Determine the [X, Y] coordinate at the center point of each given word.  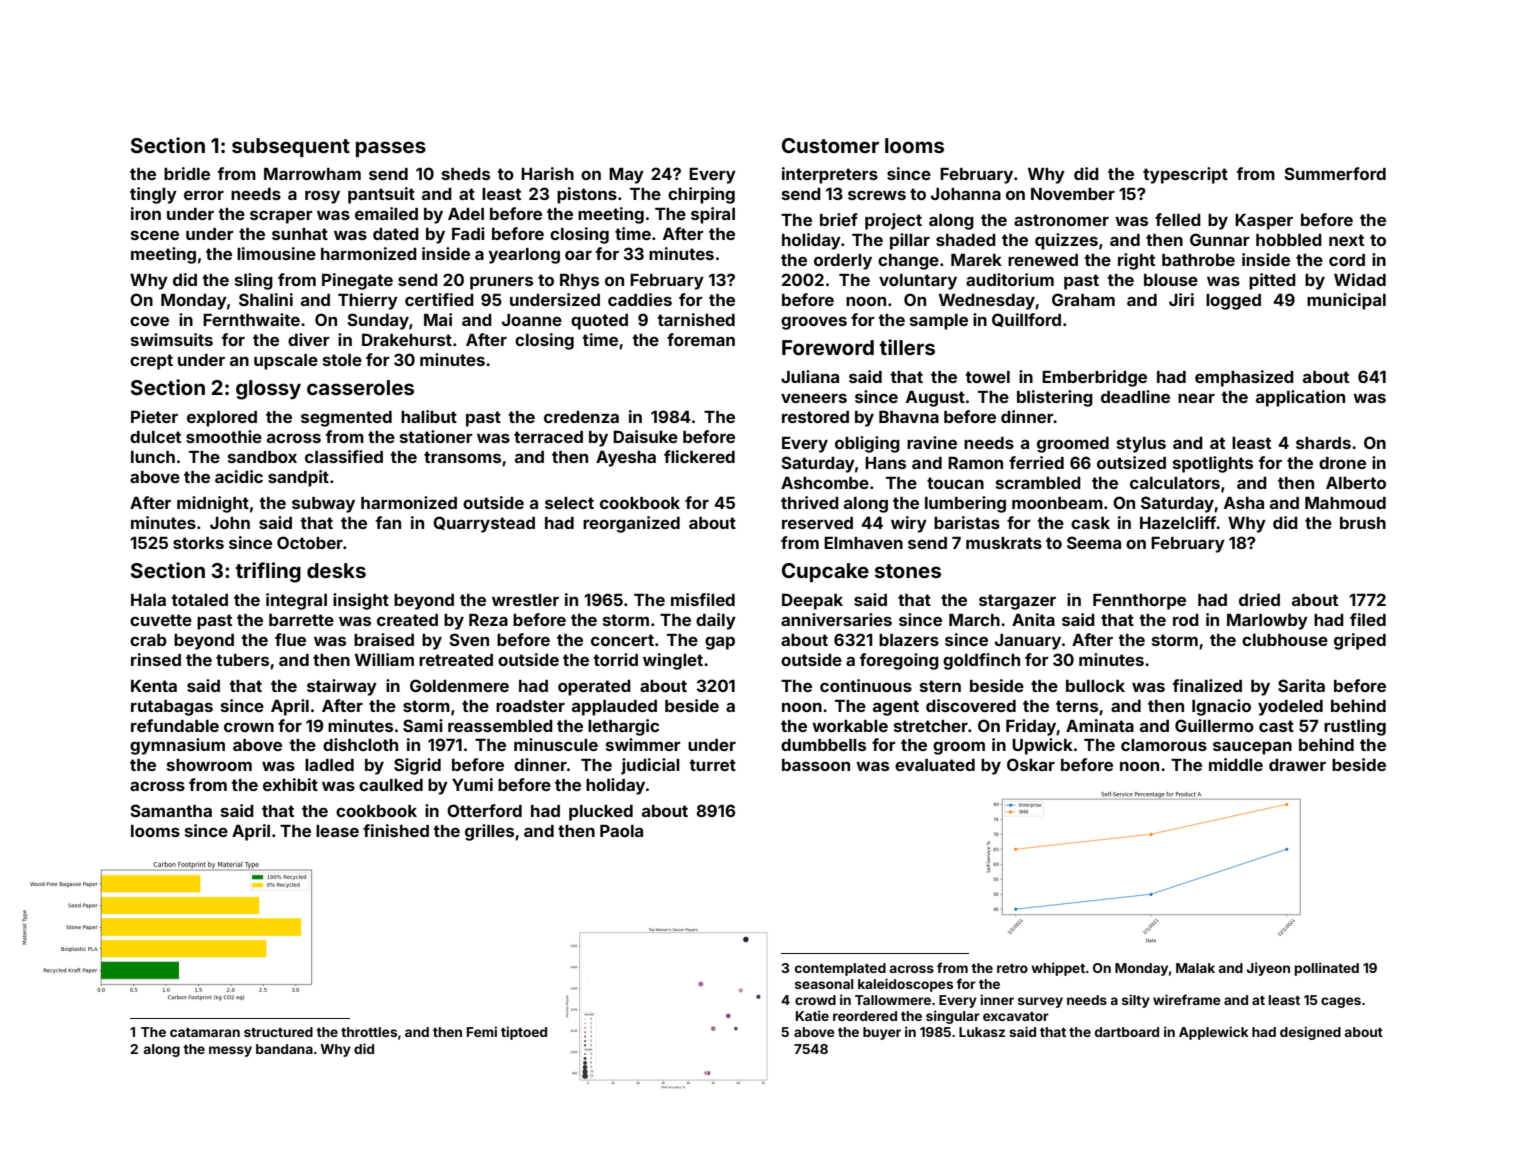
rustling [1355, 727]
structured [278, 1032]
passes [391, 149]
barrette [301, 620]
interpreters [830, 175]
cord [1347, 260]
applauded [614, 708]
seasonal [824, 984]
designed [1310, 1033]
